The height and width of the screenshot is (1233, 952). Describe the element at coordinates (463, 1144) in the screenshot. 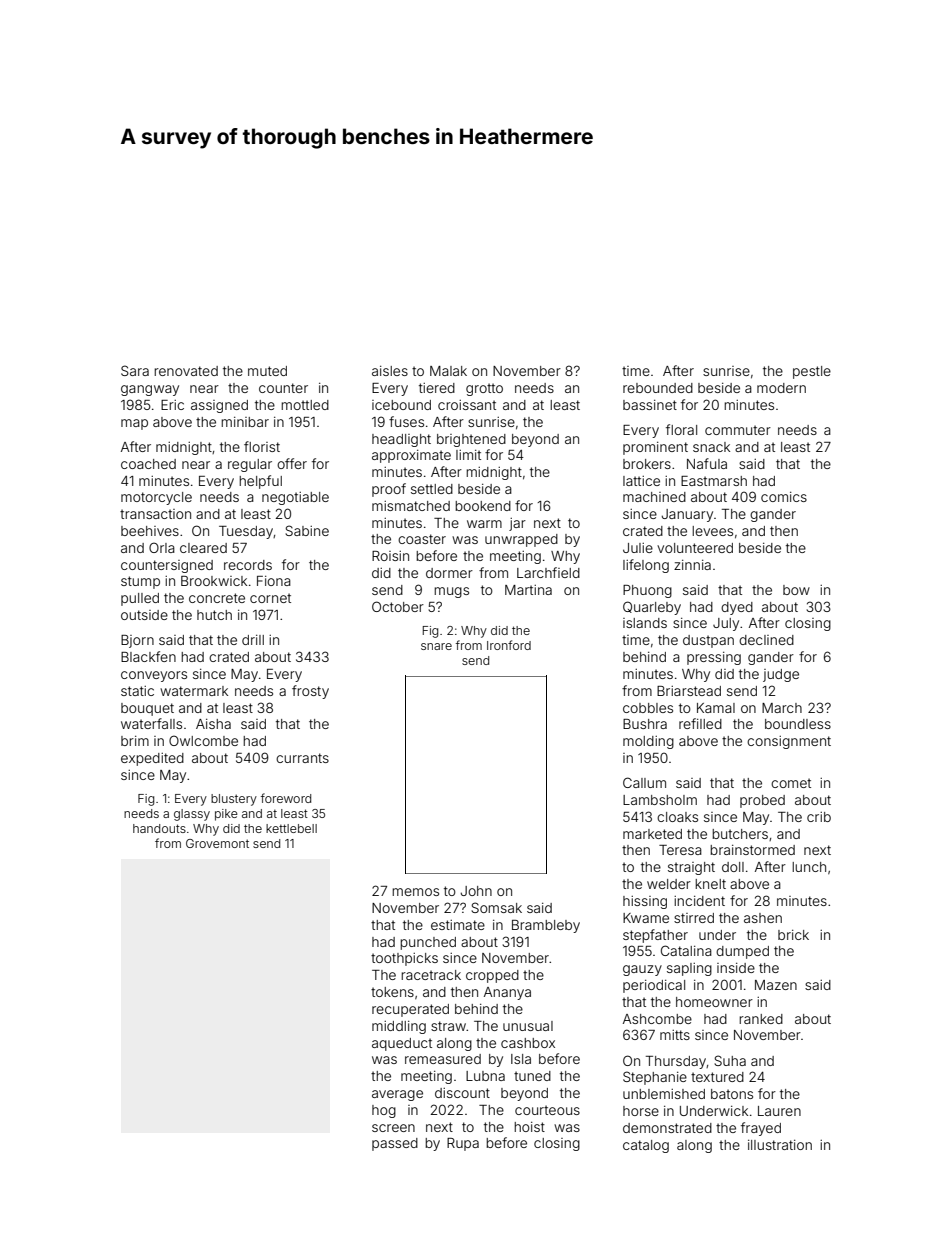

I see `Rupa` at that location.
